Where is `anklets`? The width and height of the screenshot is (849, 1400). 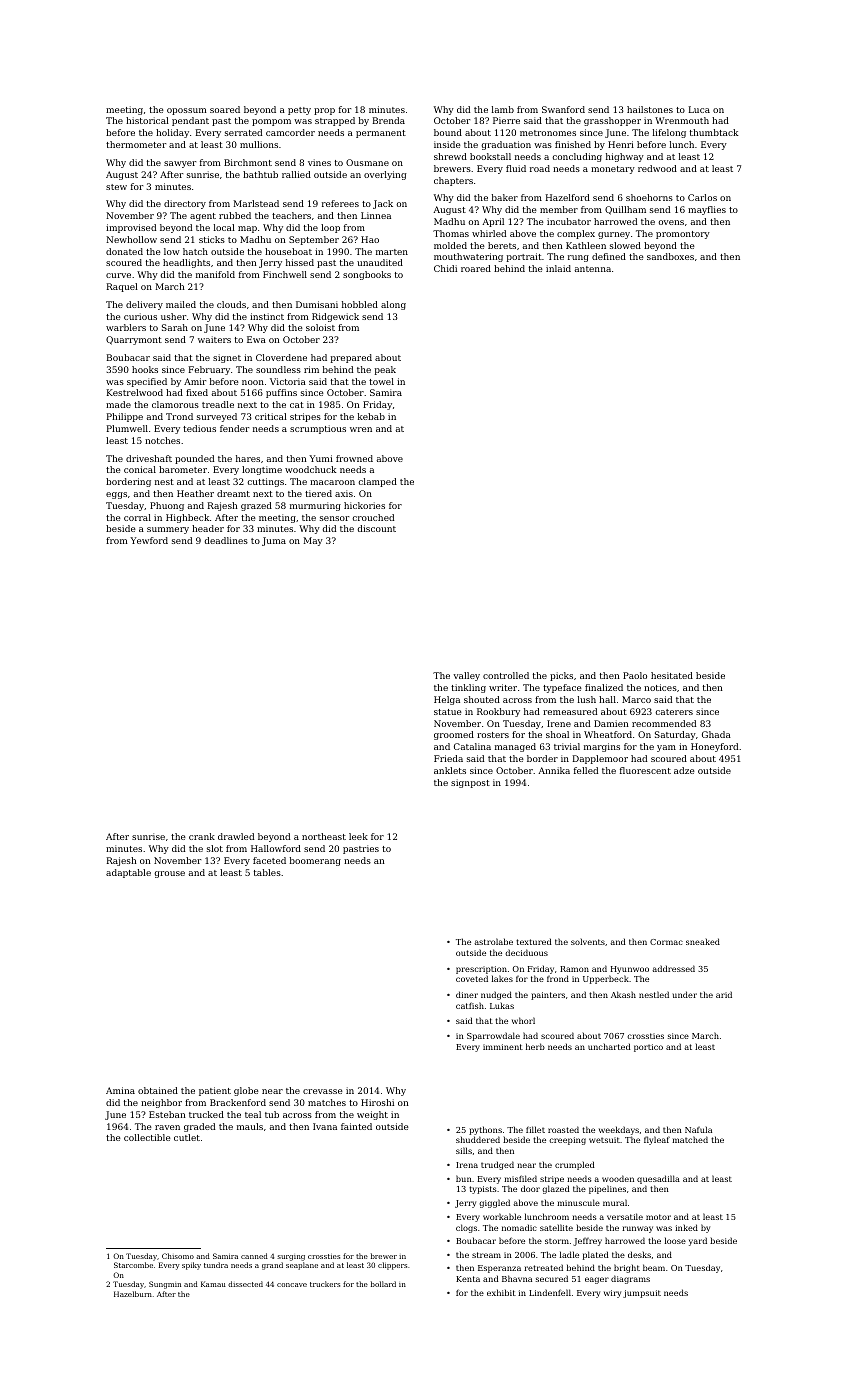
anklets is located at coordinates (450, 770).
